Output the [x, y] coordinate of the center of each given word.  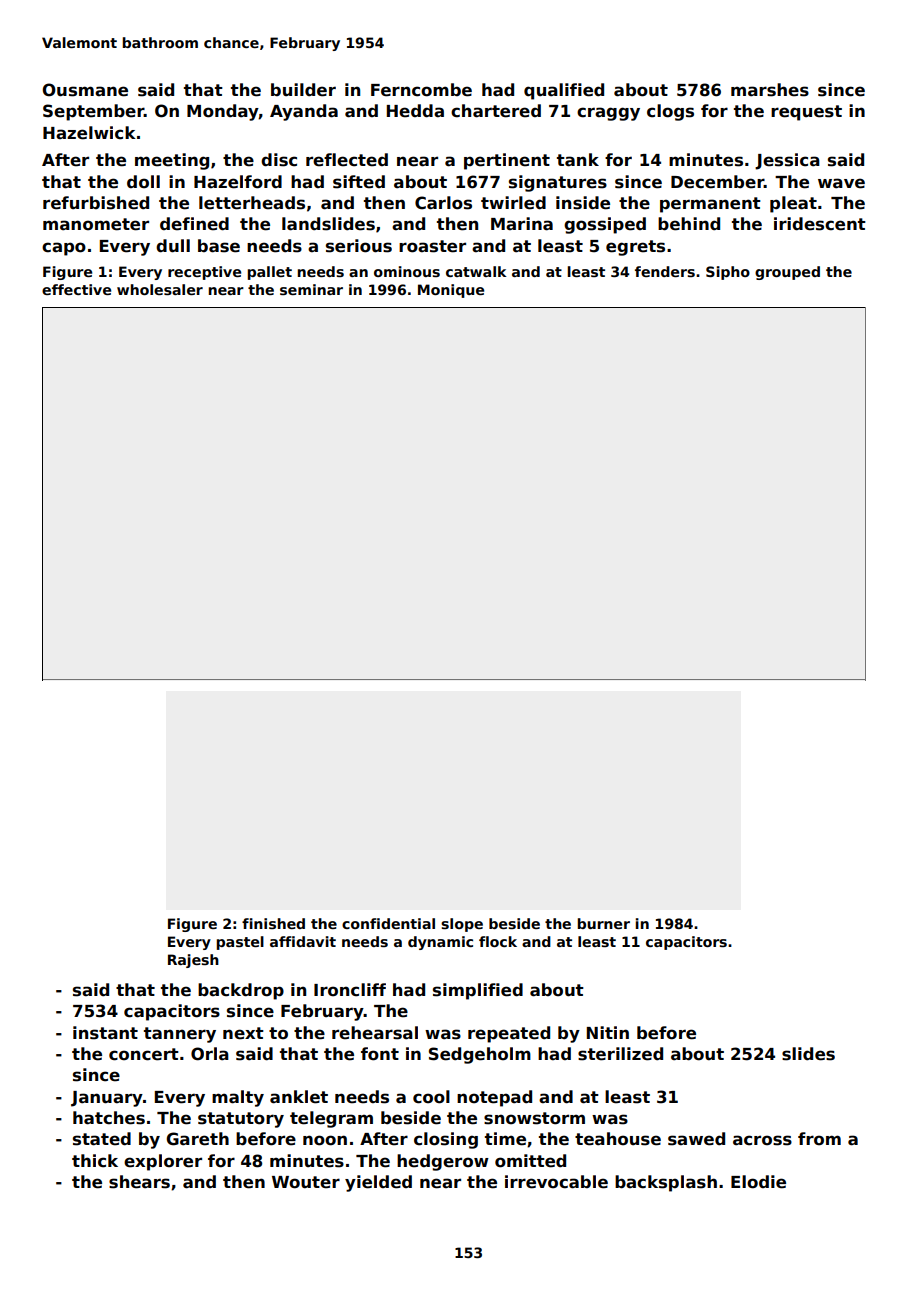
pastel [240, 943]
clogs [670, 112]
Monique [451, 291]
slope [462, 925]
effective [76, 289]
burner [603, 923]
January [107, 1099]
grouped [787, 273]
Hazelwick [89, 133]
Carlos [443, 203]
